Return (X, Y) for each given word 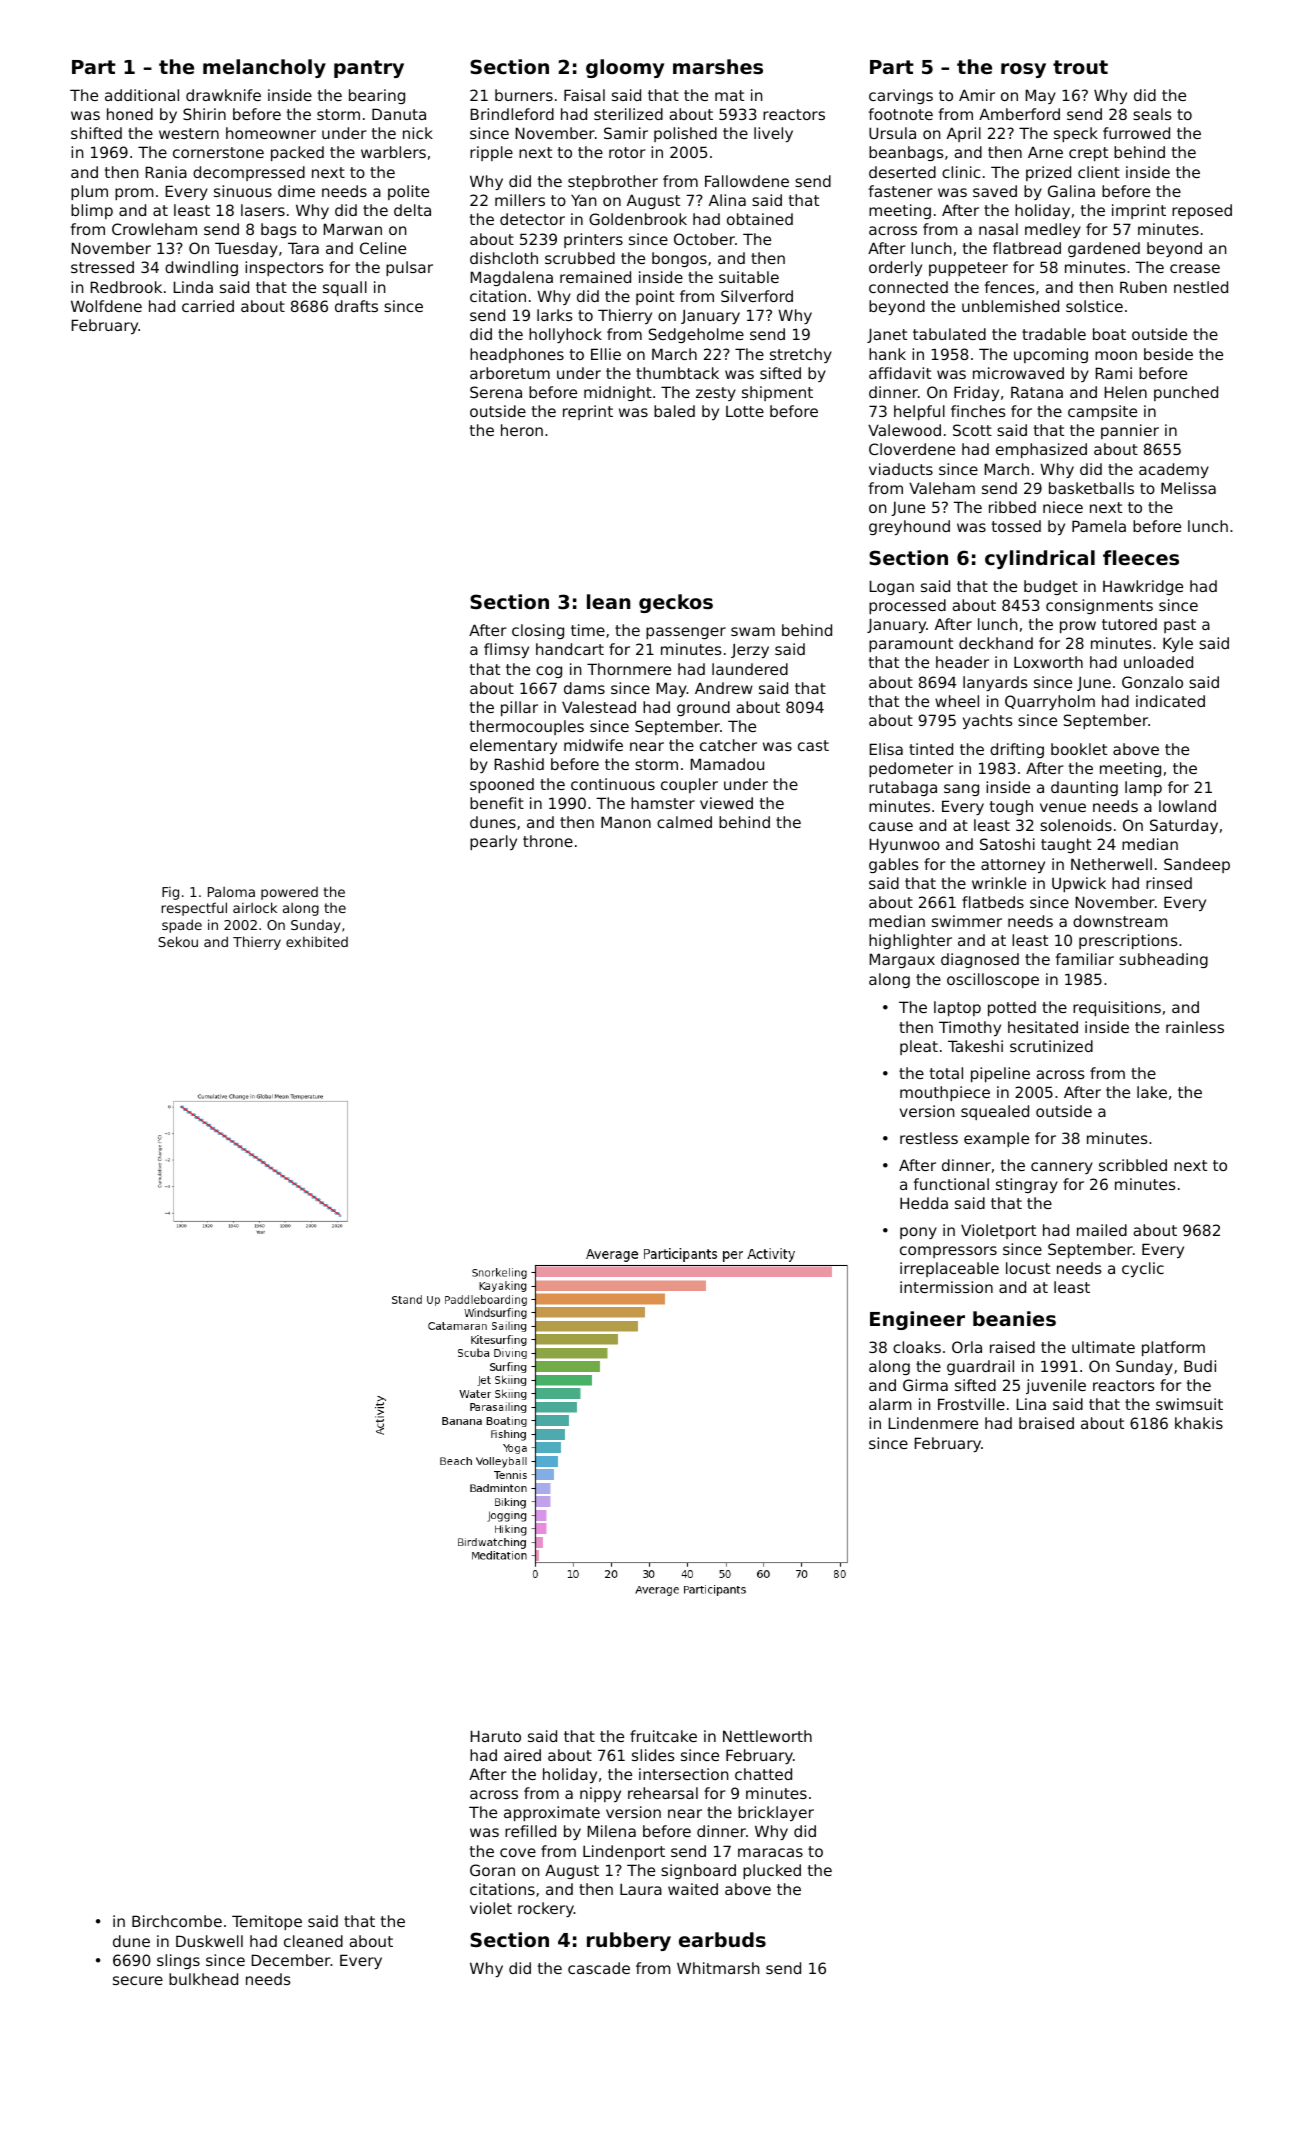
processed (907, 606)
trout (1080, 67)
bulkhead (203, 1979)
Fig (170, 893)
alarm (890, 1404)
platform (1173, 1348)
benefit (497, 803)
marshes (718, 66)
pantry (369, 69)
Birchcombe (177, 1921)
